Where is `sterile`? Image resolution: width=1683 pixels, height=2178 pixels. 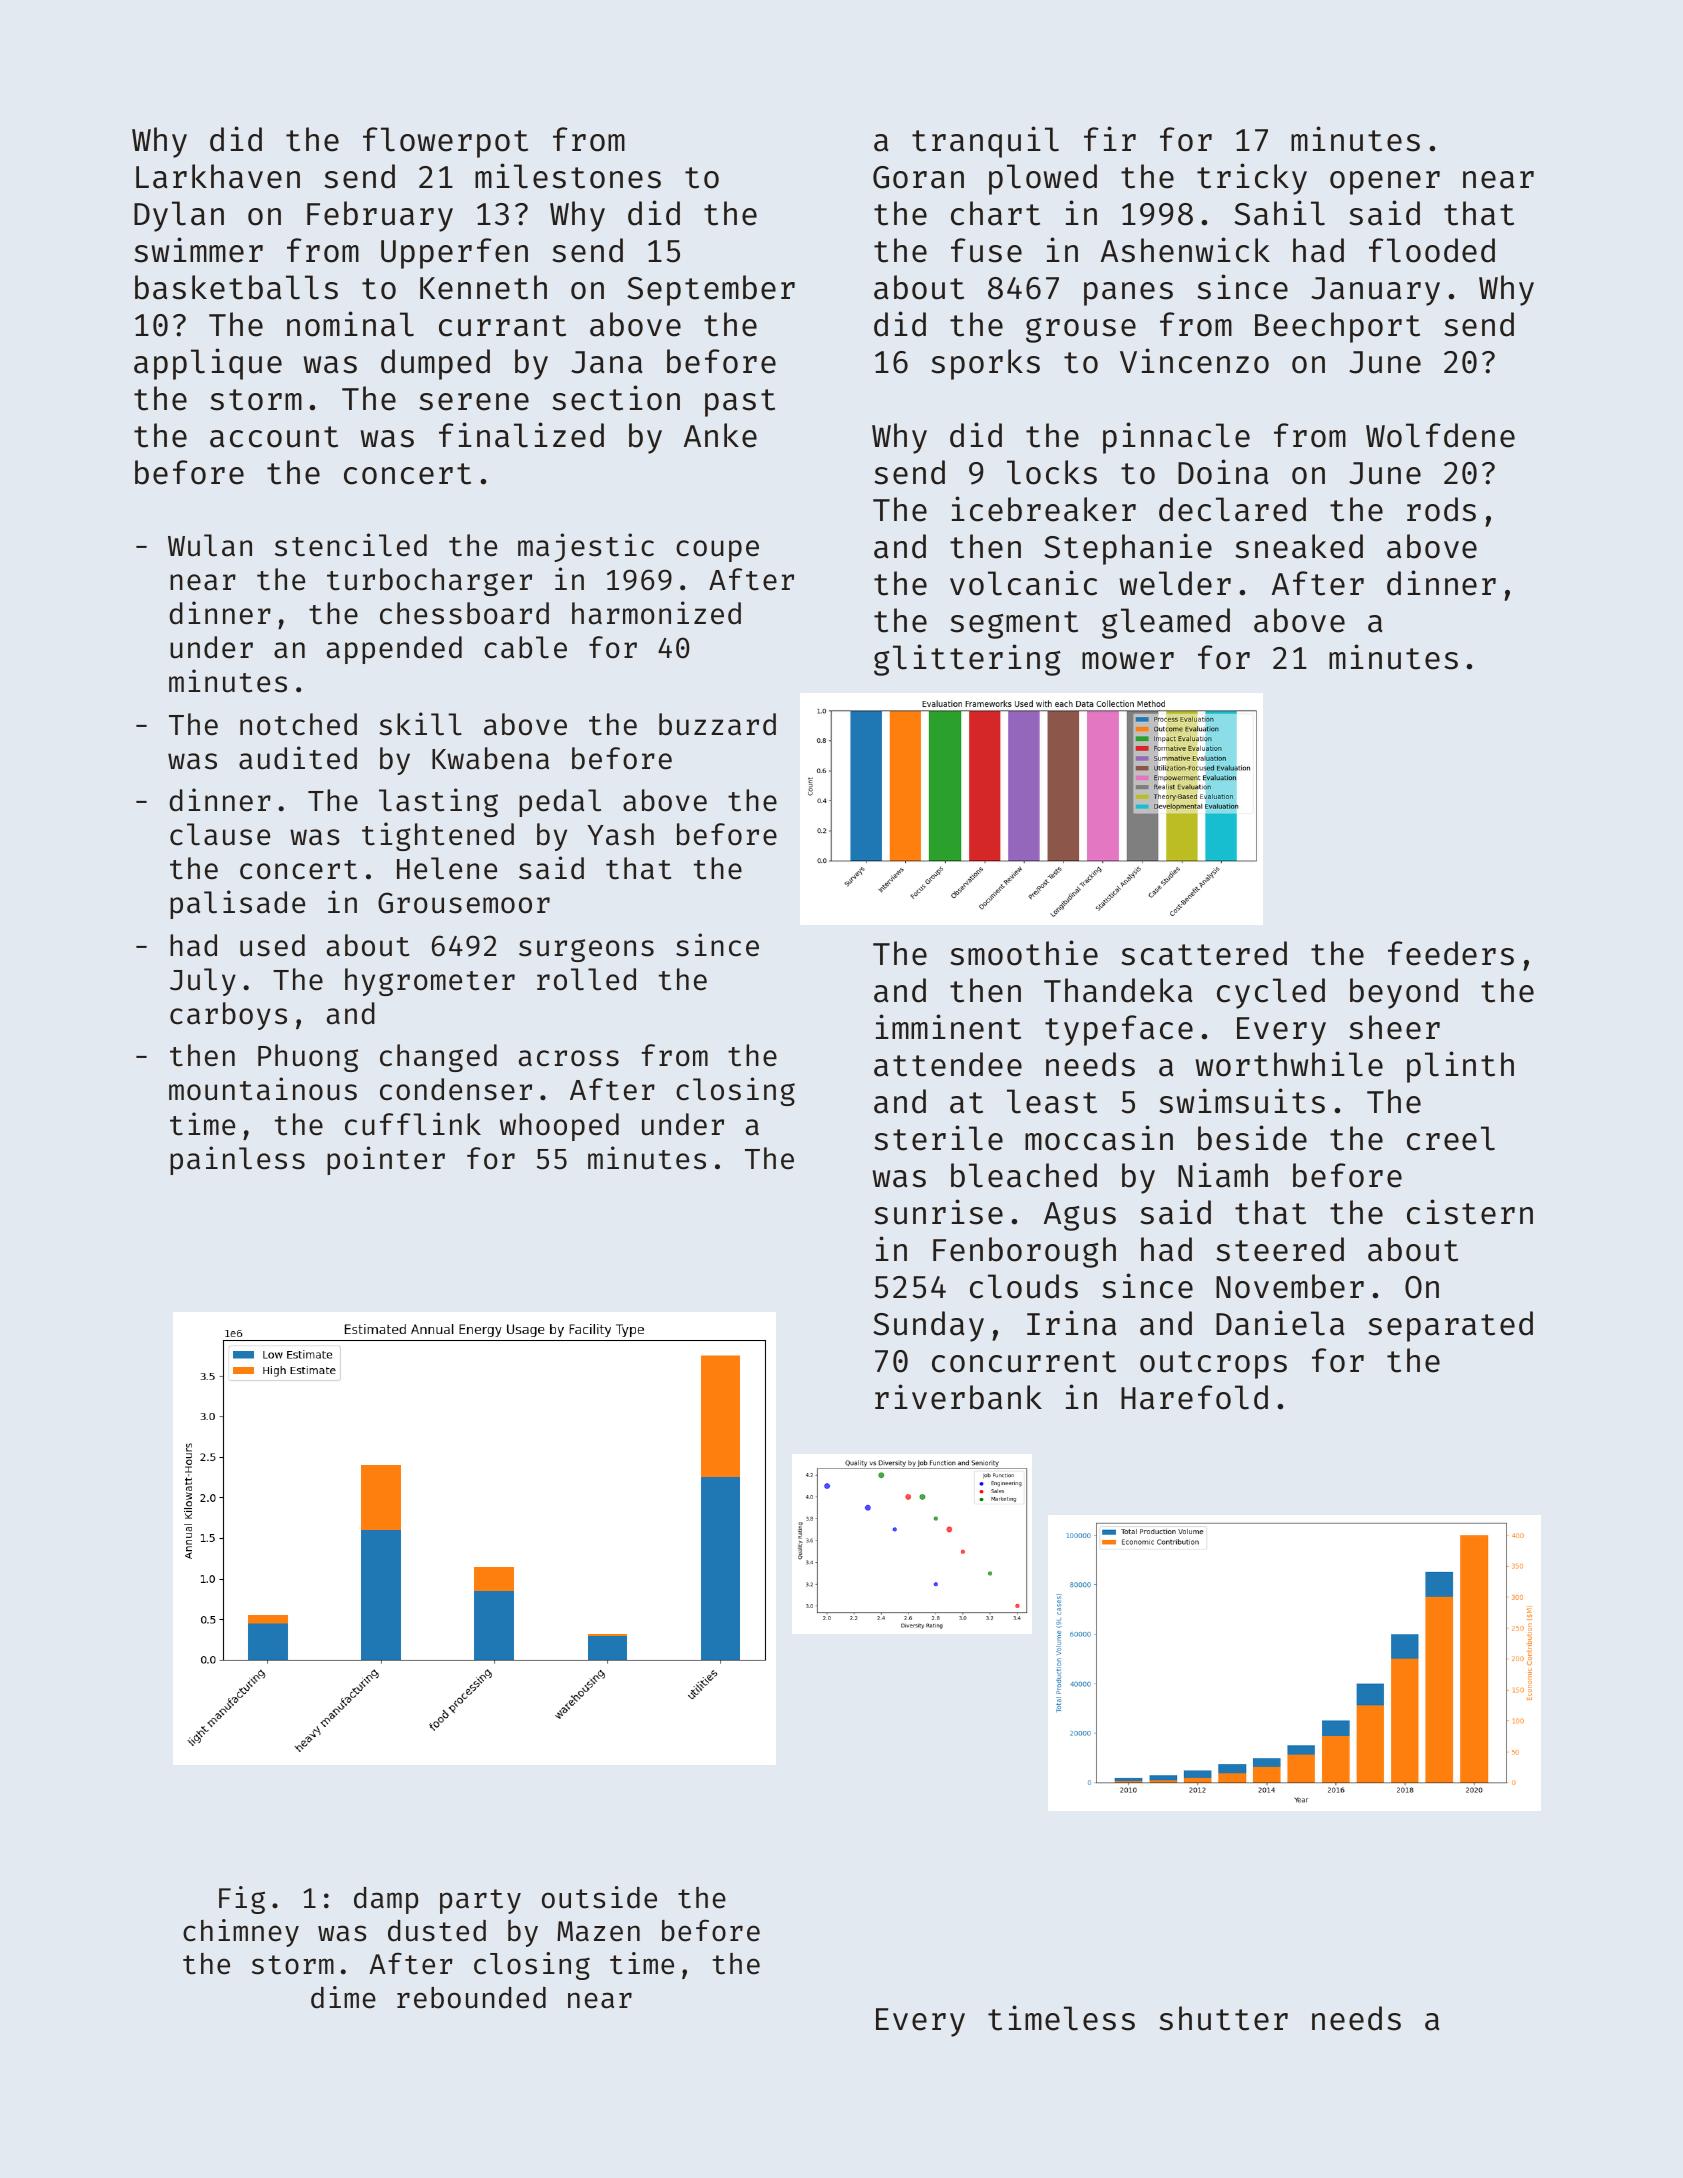
sterile is located at coordinates (939, 1138).
